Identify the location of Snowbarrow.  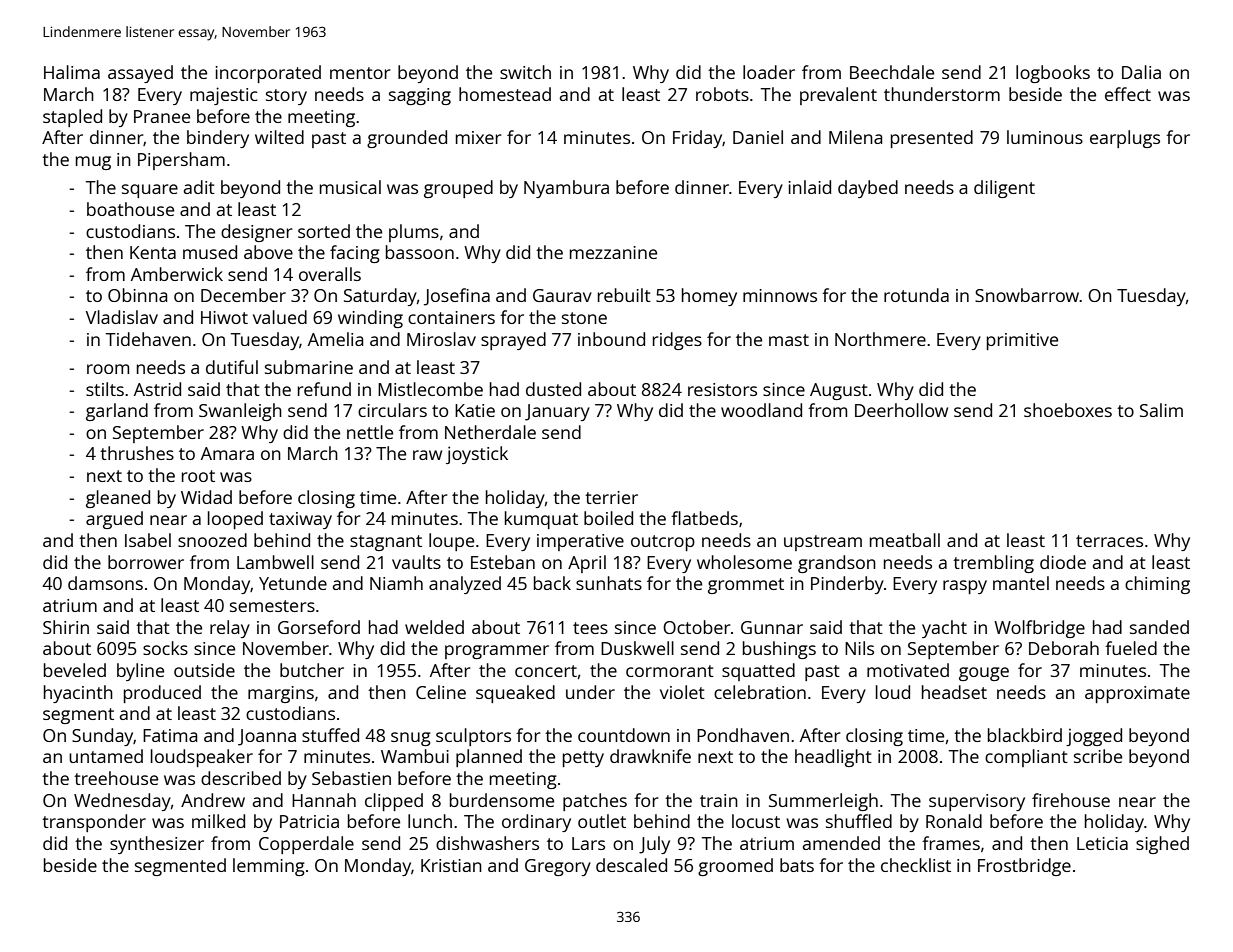
(1027, 295).
